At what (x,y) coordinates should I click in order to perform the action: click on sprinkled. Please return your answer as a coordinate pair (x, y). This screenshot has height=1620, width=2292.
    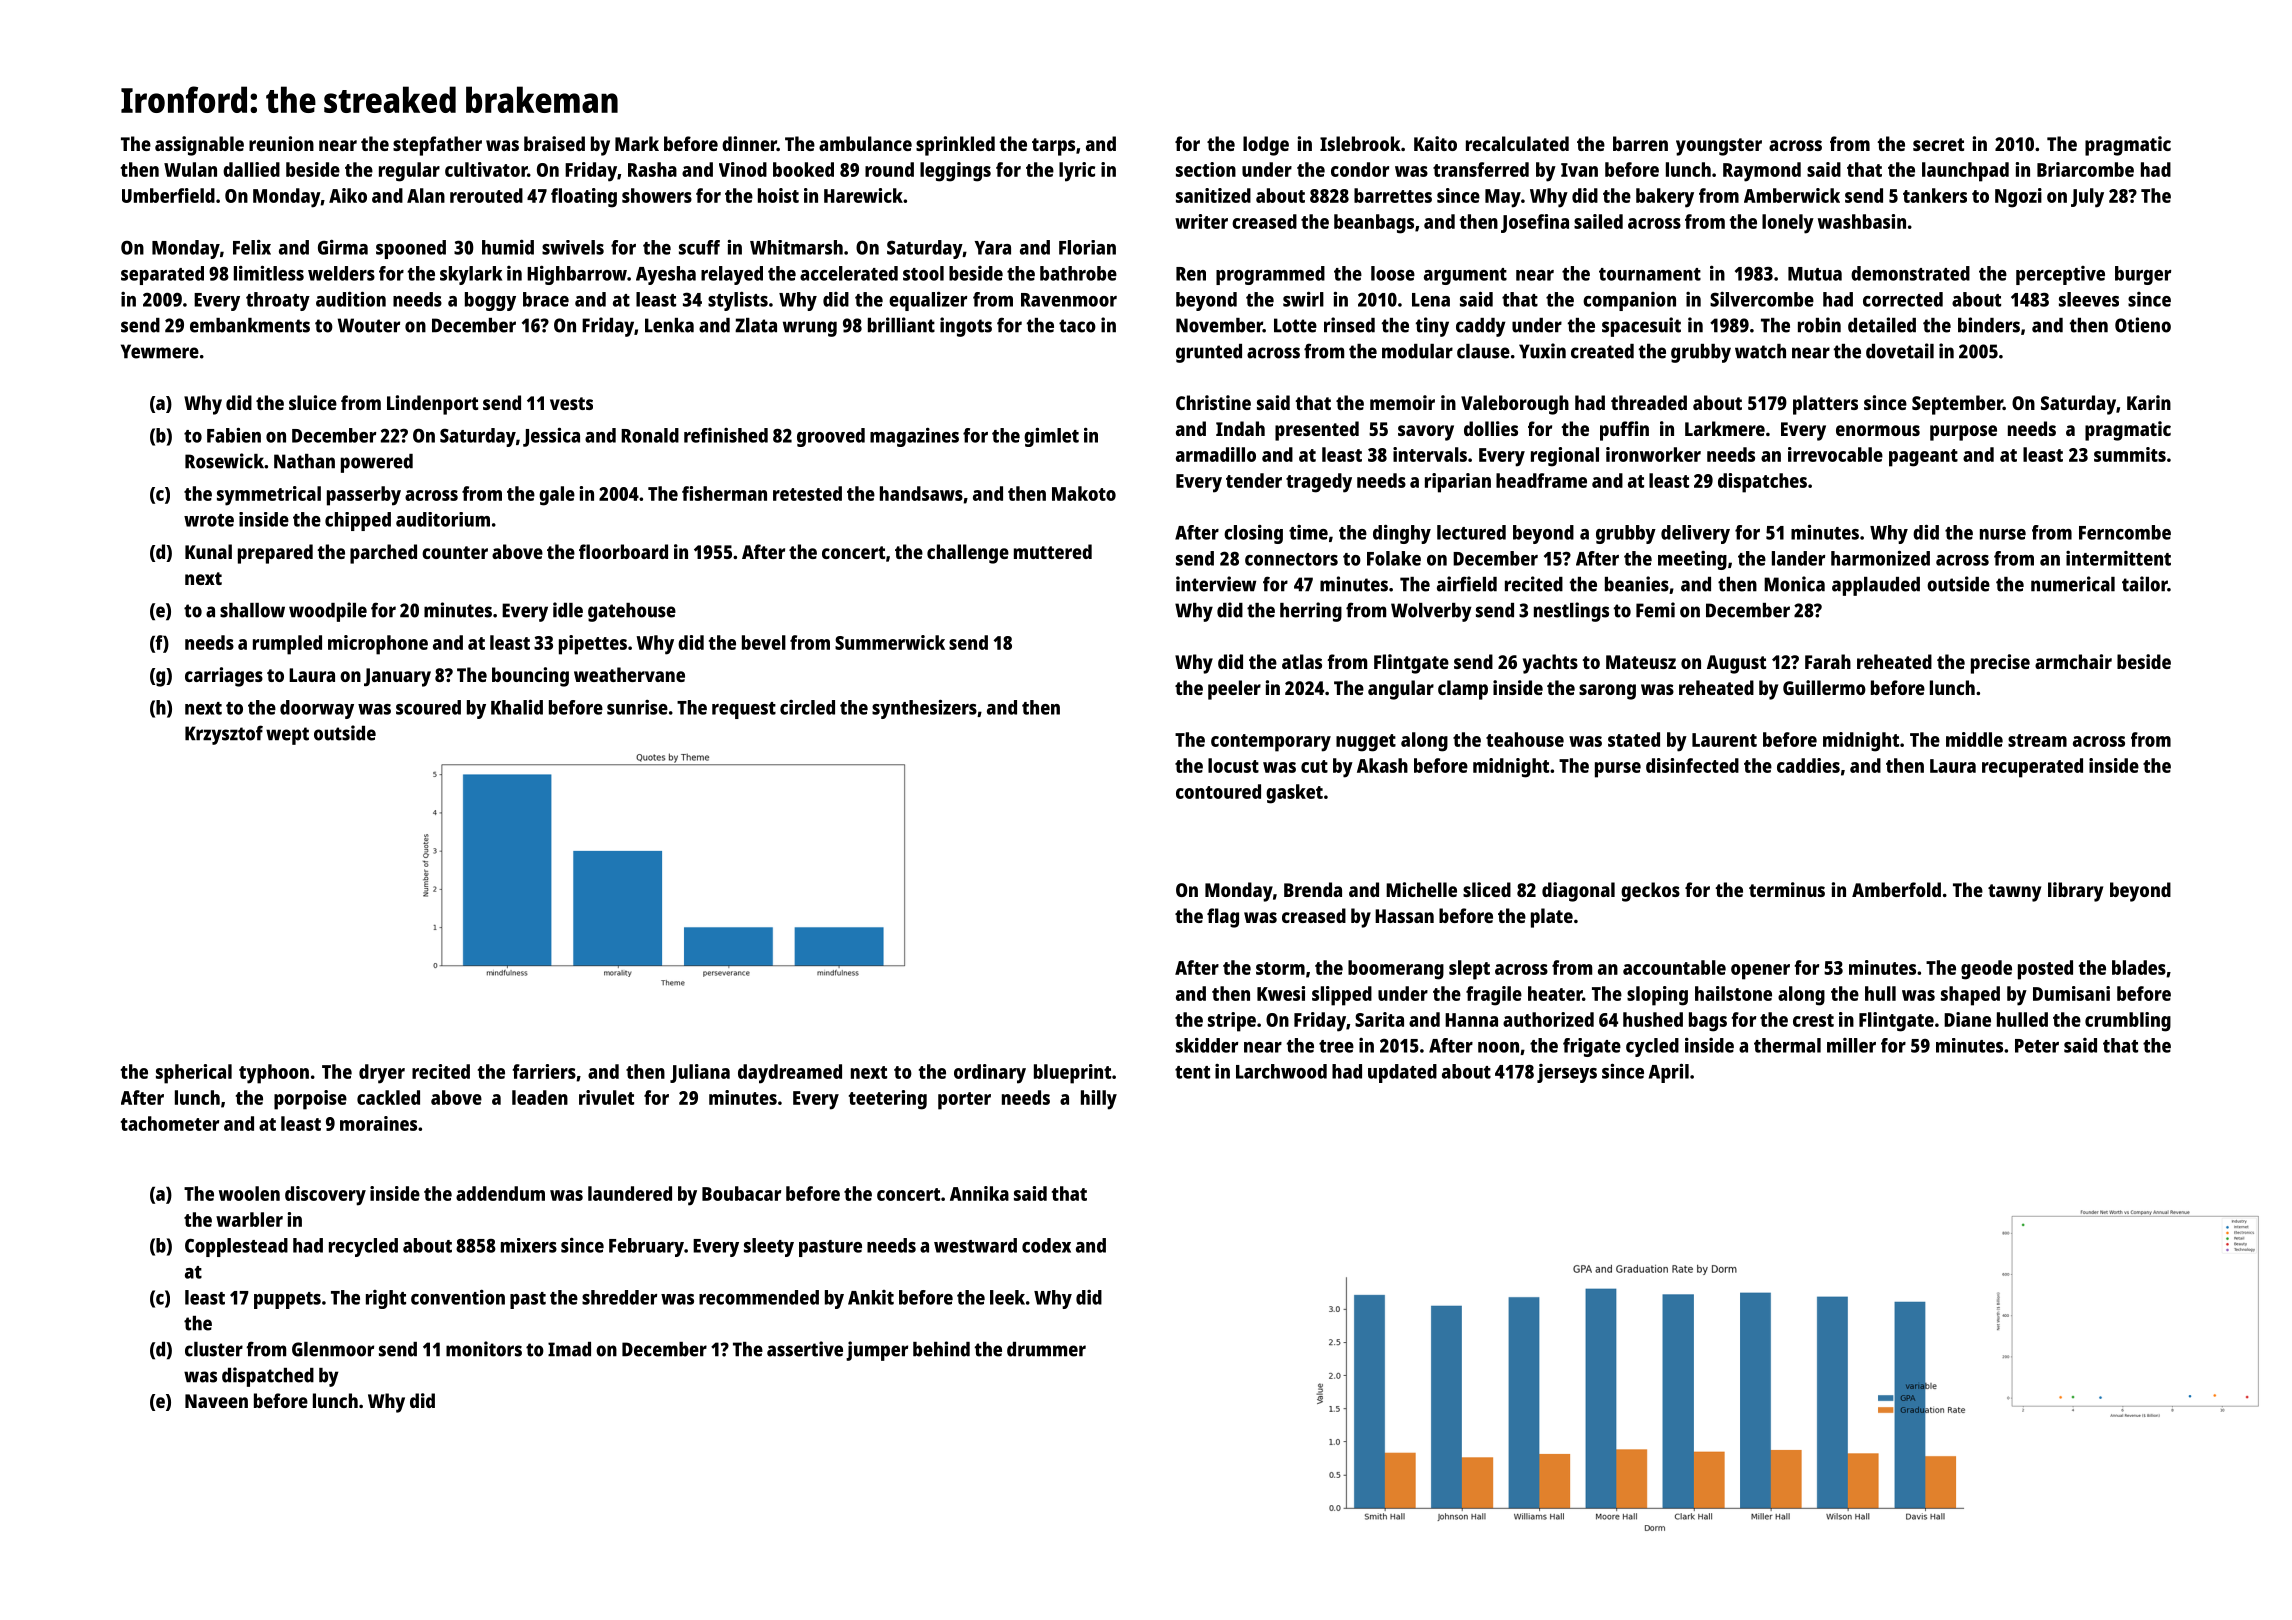
    Looking at the image, I should click on (955, 146).
